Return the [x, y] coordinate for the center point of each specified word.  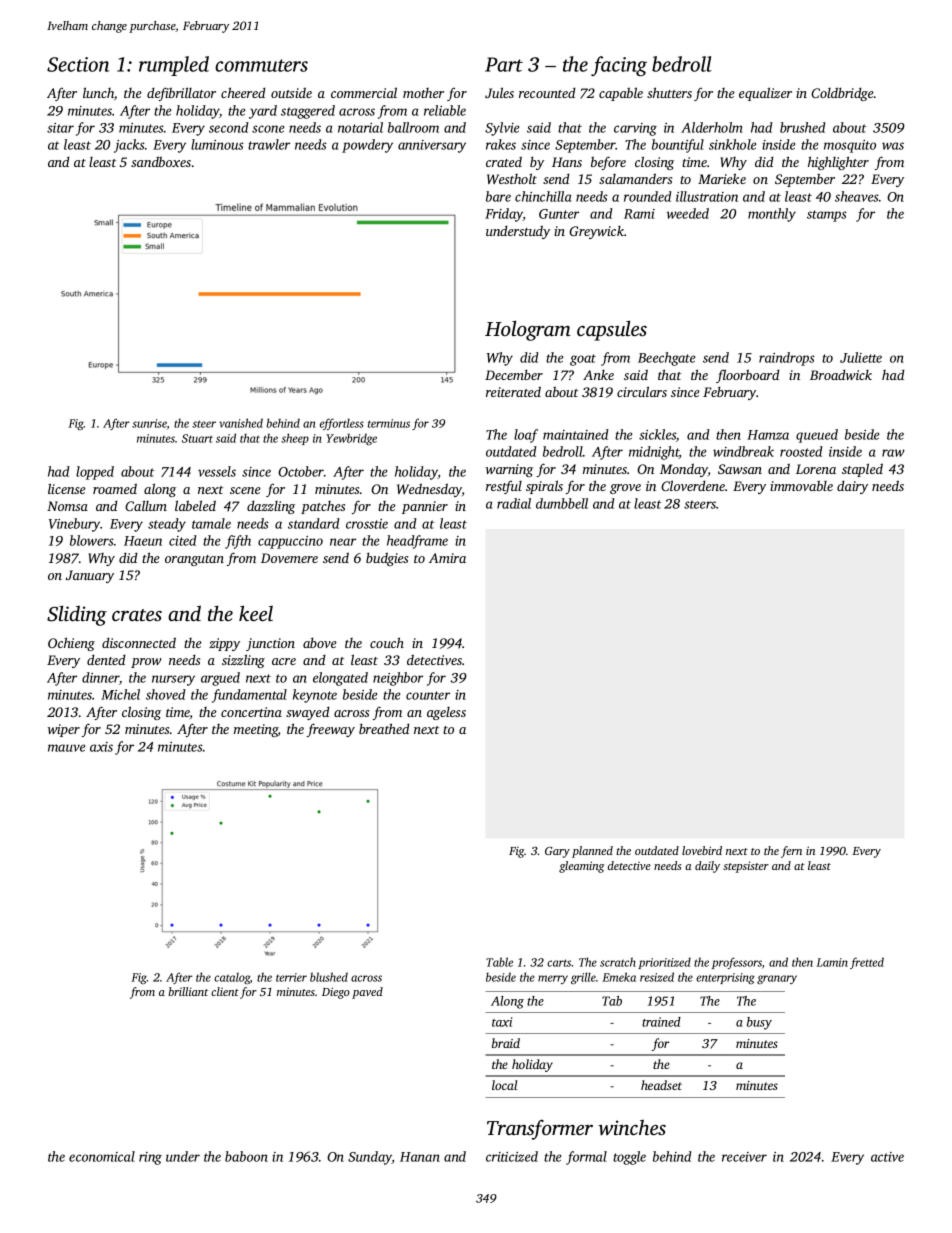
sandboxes [161, 161]
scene [245, 490]
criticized [512, 1156]
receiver [744, 1157]
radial [514, 503]
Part [504, 64]
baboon [246, 1156]
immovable [801, 485]
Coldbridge [842, 94]
